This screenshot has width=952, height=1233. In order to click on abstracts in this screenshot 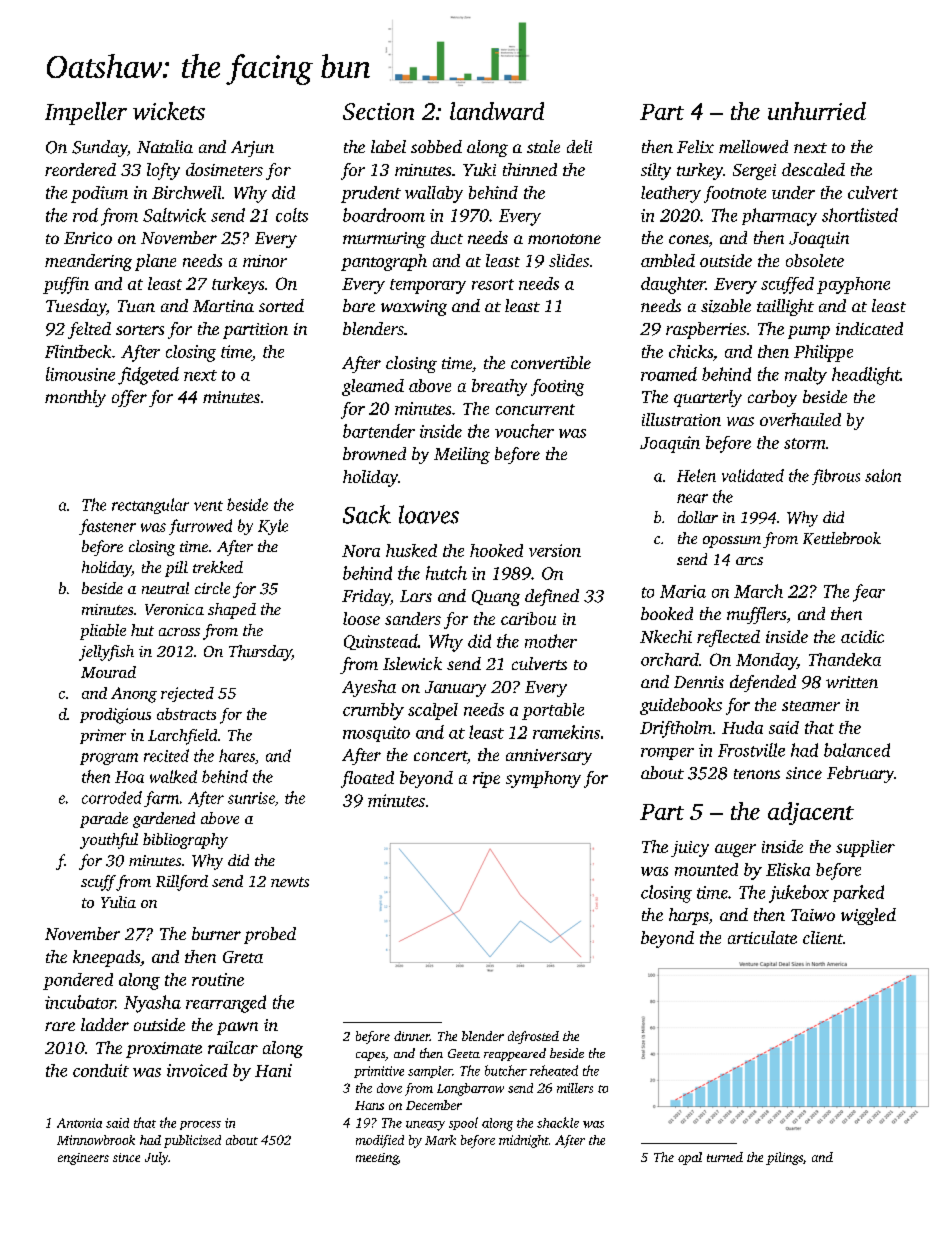, I will do `click(186, 714)`.
